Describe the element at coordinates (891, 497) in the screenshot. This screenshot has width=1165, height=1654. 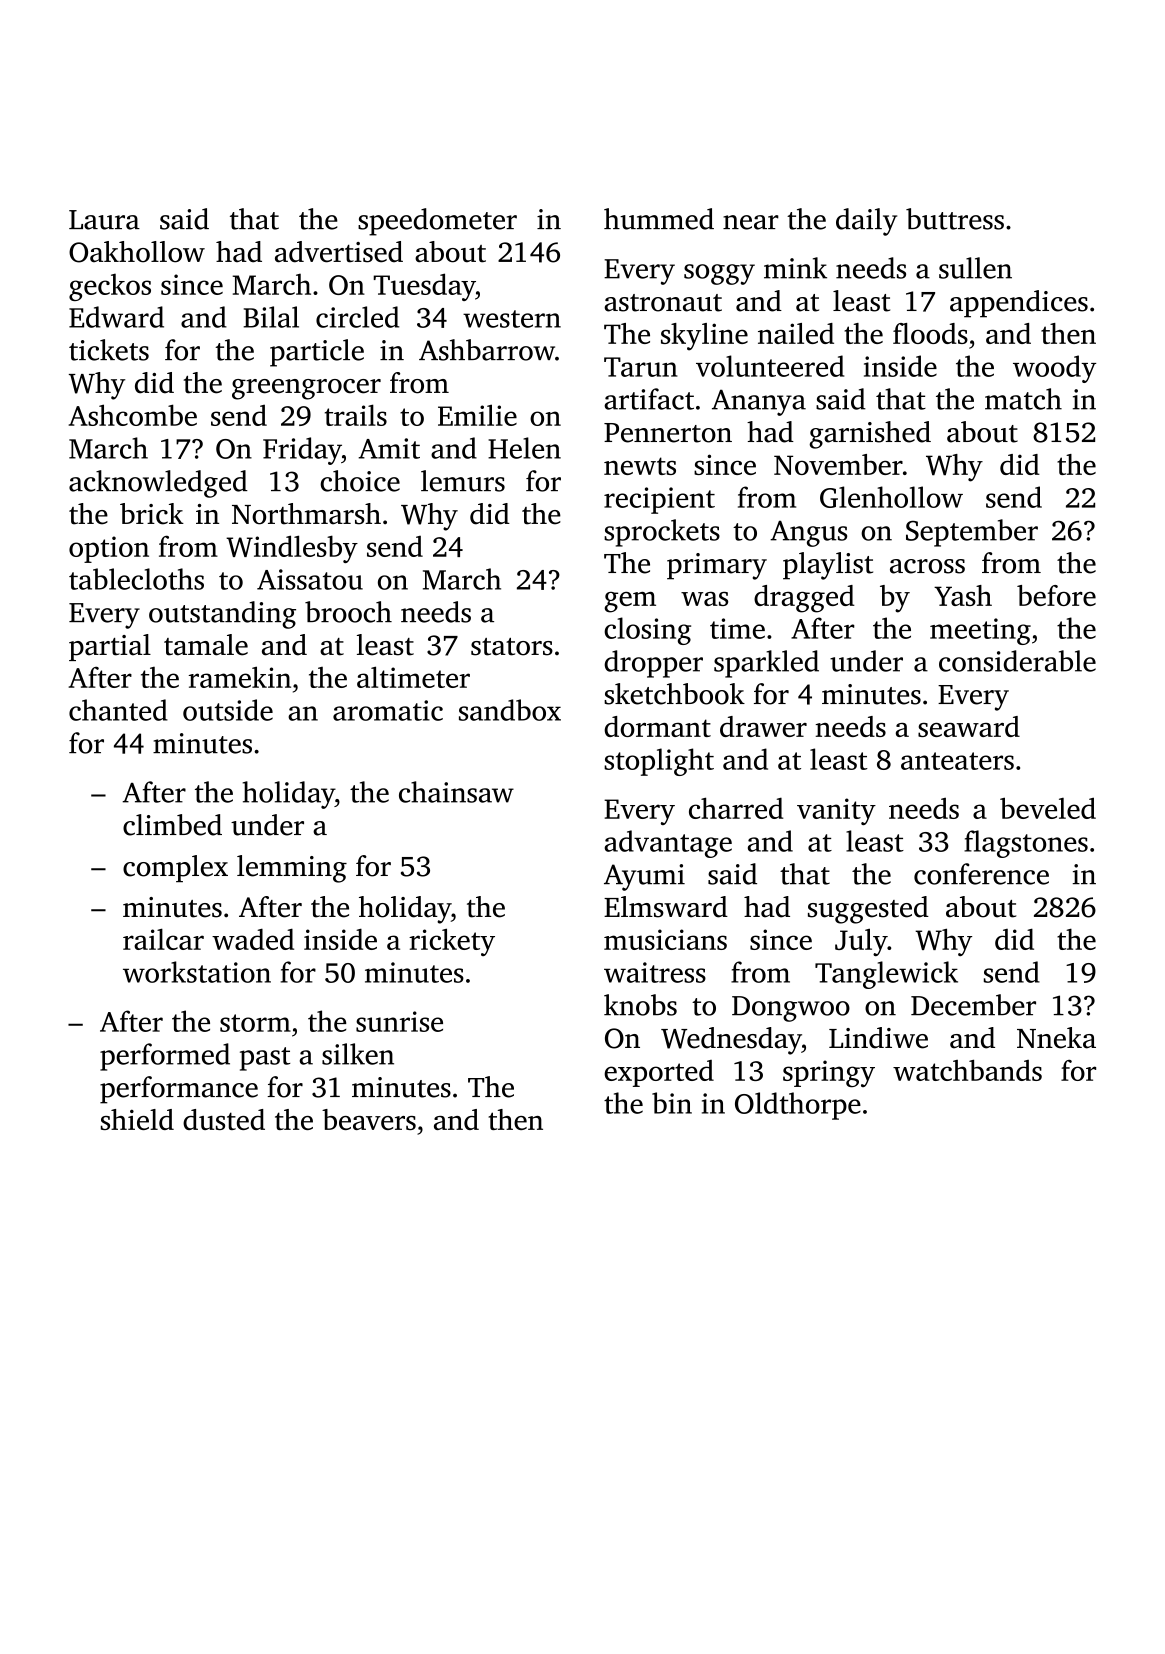
I see `Glenhollow` at that location.
